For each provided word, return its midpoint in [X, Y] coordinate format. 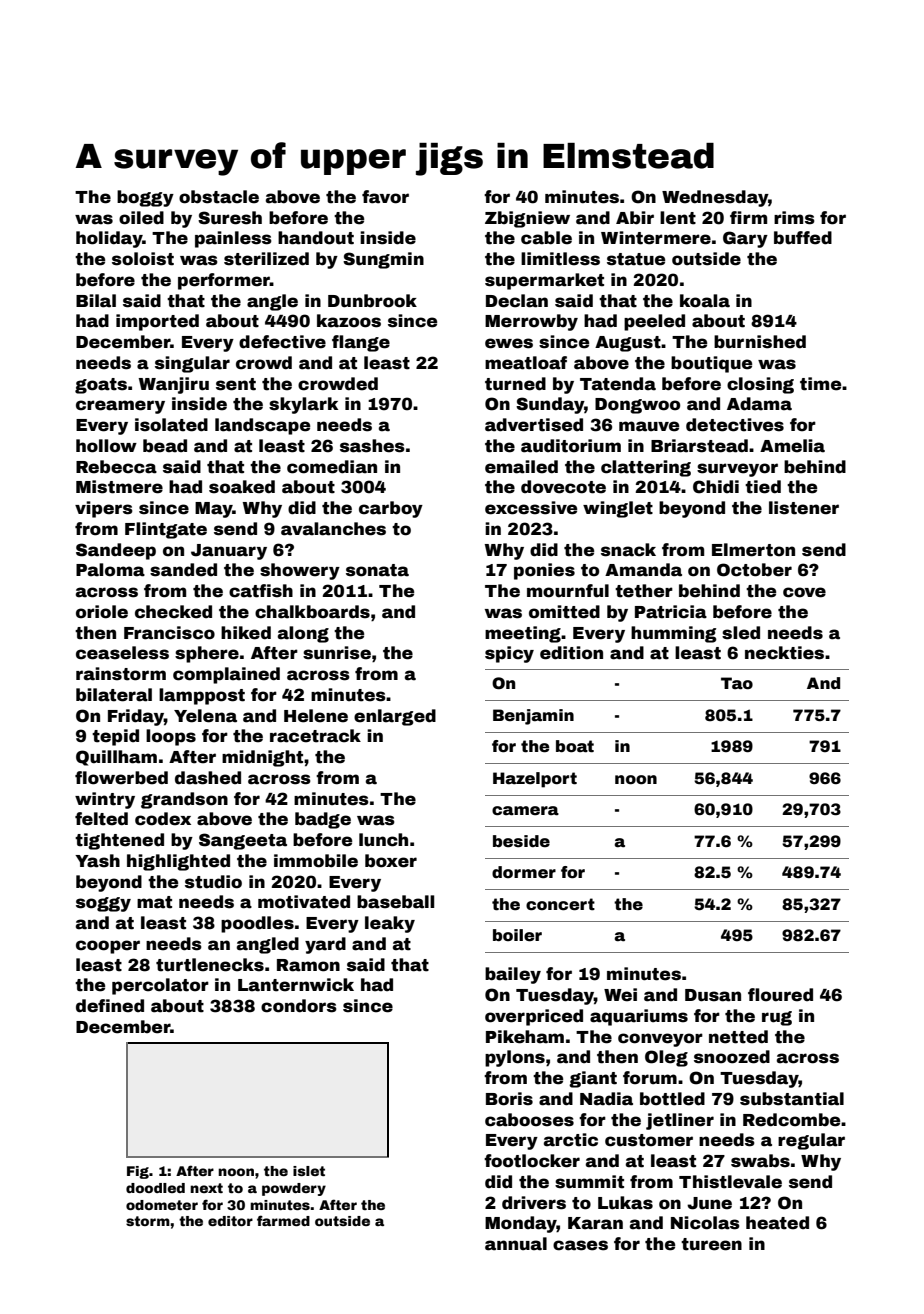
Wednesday [715, 198]
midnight [262, 758]
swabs [760, 1161]
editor [230, 1221]
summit [589, 1182]
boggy [145, 198]
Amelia [792, 446]
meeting [523, 634]
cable [546, 238]
